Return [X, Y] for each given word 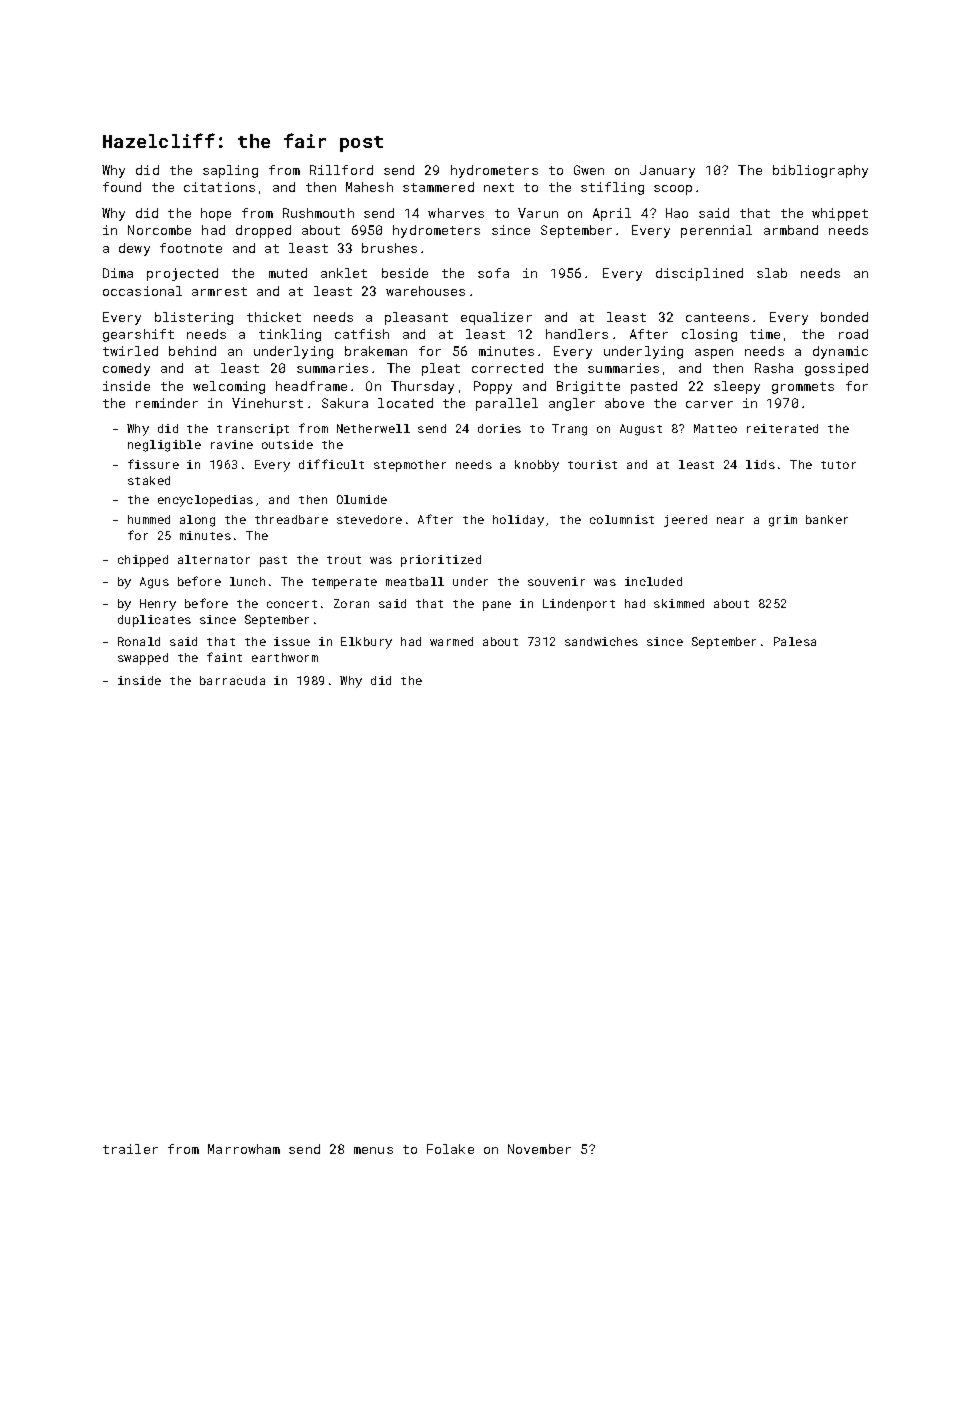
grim [783, 521]
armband [791, 230]
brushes [389, 248]
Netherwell [373, 428]
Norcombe [159, 230]
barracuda [232, 680]
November [539, 1149]
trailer [130, 1149]
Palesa [795, 641]
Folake [450, 1149]
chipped [143, 561]
